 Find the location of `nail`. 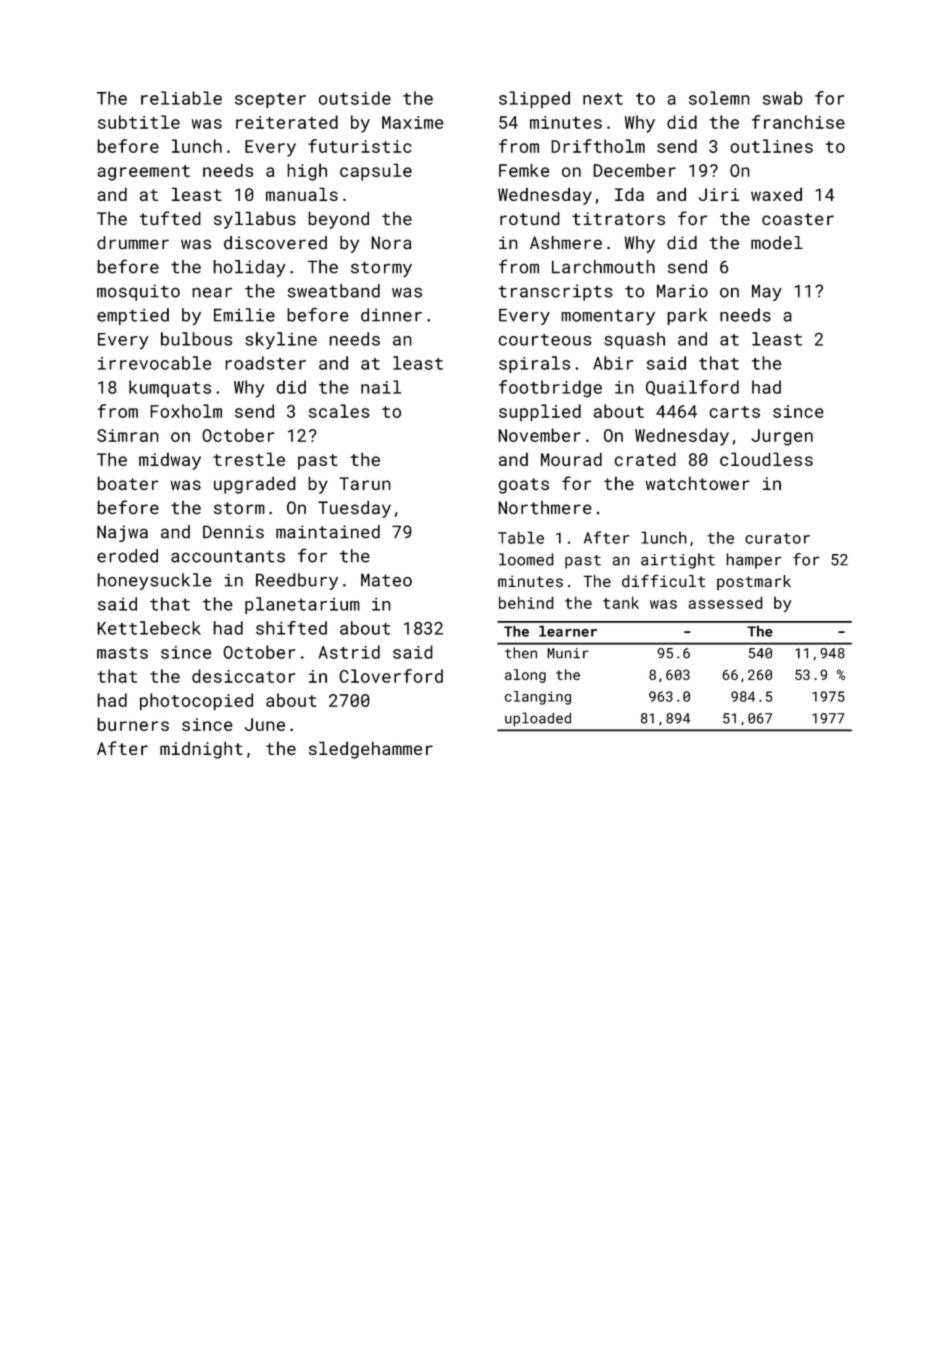

nail is located at coordinates (381, 387).
